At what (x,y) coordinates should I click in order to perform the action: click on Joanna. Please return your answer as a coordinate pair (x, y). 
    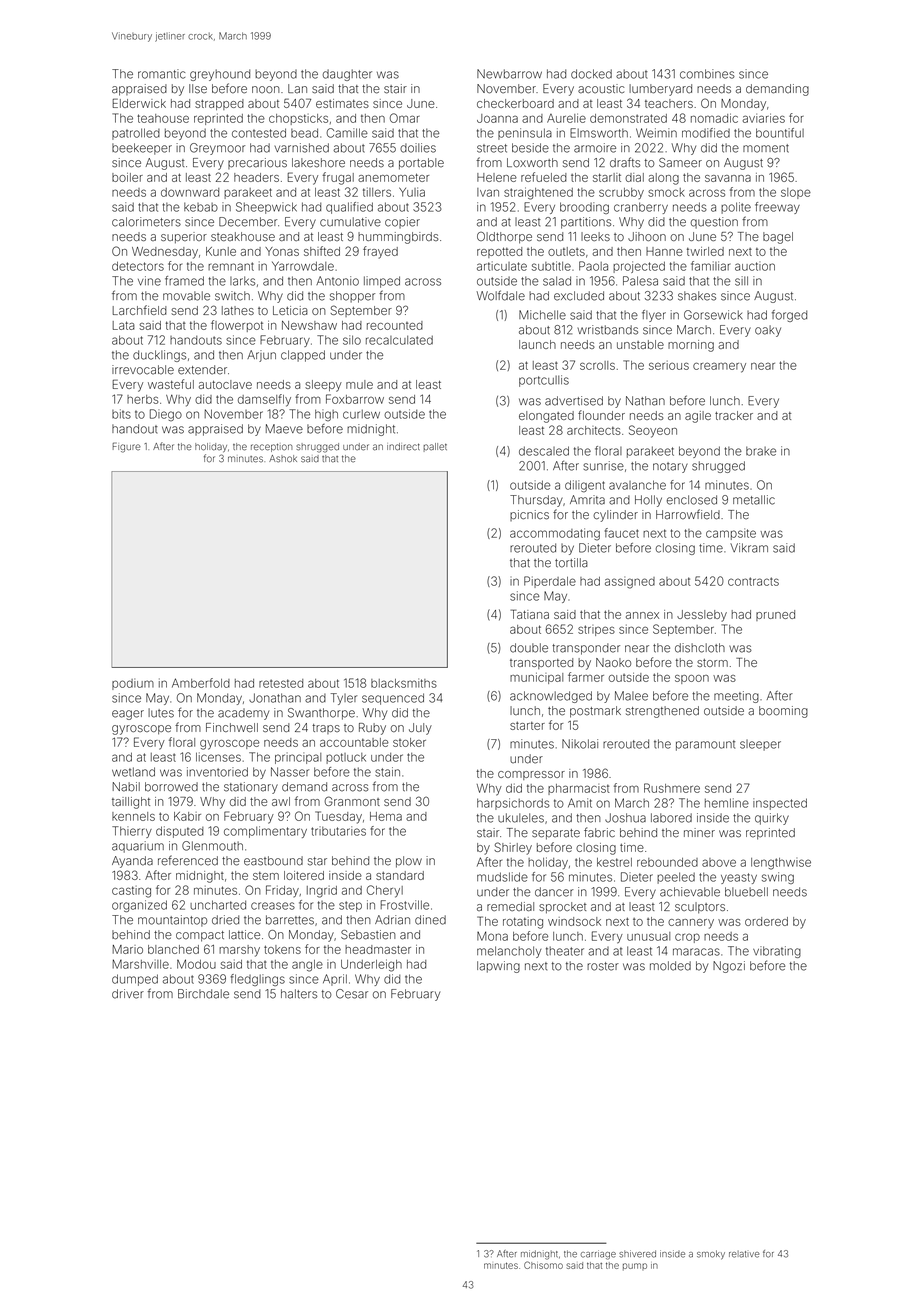
    Looking at the image, I should click on (497, 118).
